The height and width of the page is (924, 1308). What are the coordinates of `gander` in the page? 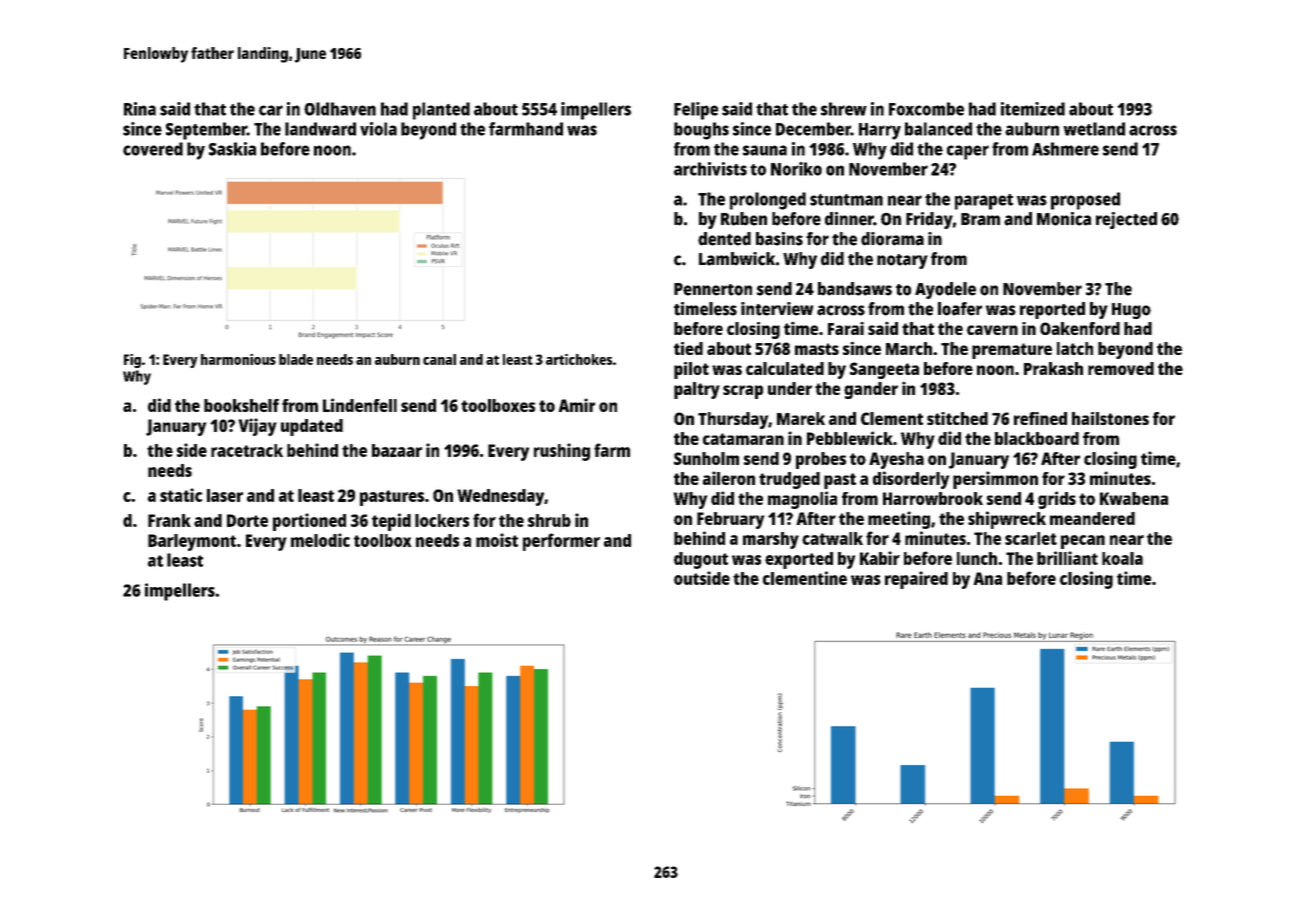 It's located at (871, 390).
